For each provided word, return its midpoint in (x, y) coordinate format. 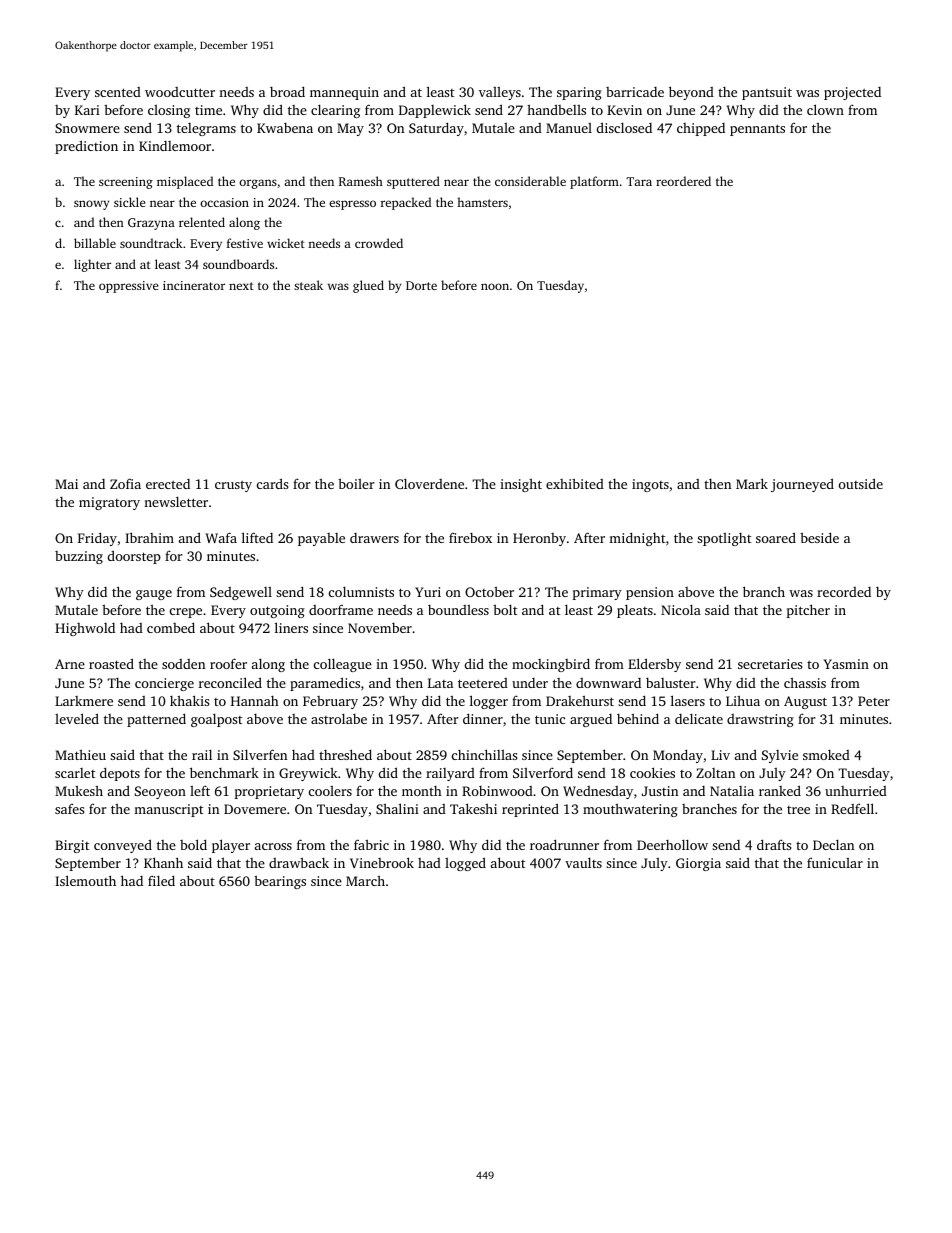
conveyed (123, 846)
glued (368, 286)
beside (819, 537)
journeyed (802, 485)
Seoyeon (160, 792)
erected (168, 484)
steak (308, 285)
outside (861, 483)
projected (852, 93)
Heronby (539, 539)
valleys (500, 93)
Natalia (732, 791)
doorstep (134, 557)
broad (287, 91)
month (422, 791)
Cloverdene (429, 483)
